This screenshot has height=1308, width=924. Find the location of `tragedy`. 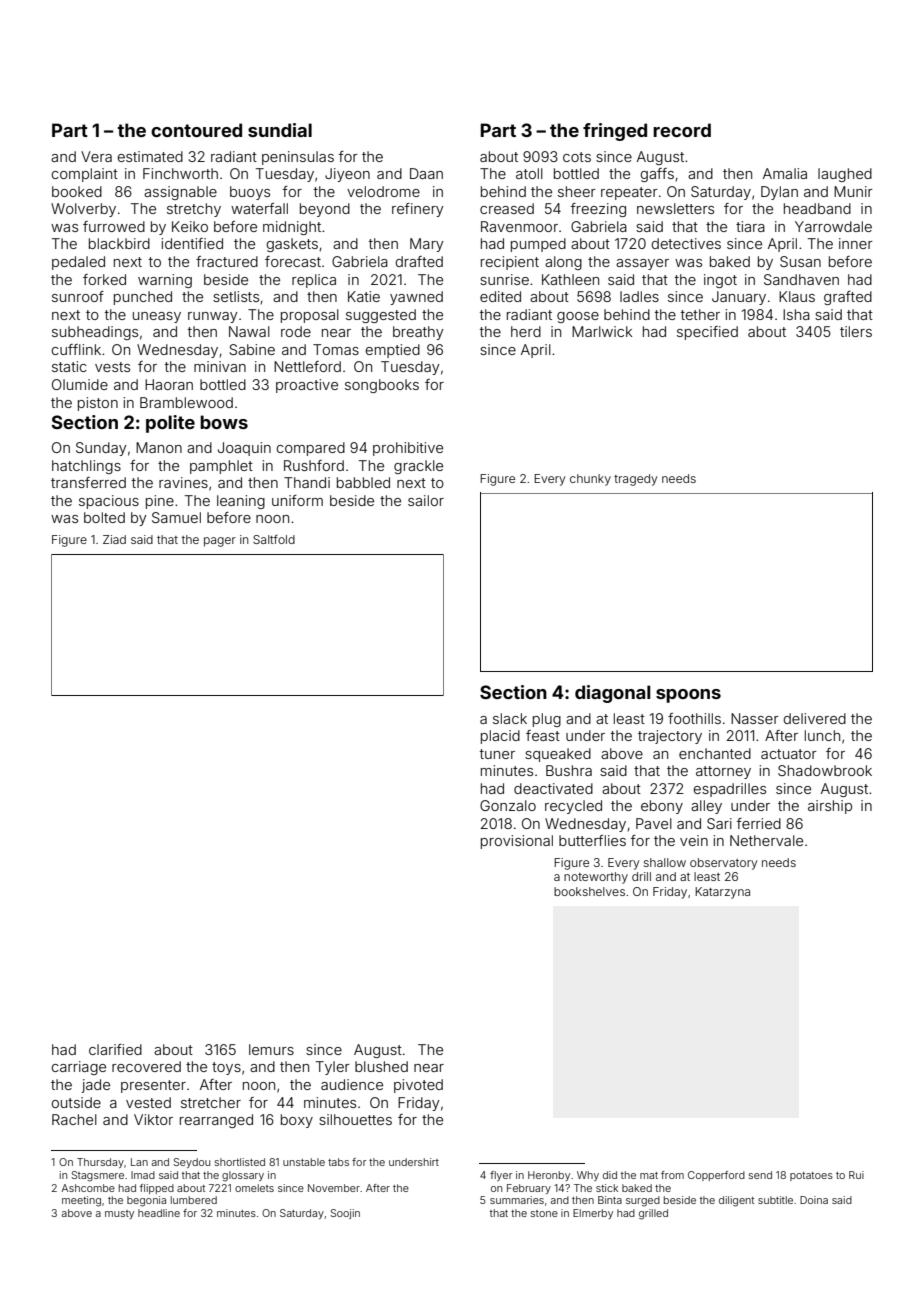

tragedy is located at coordinates (635, 480).
